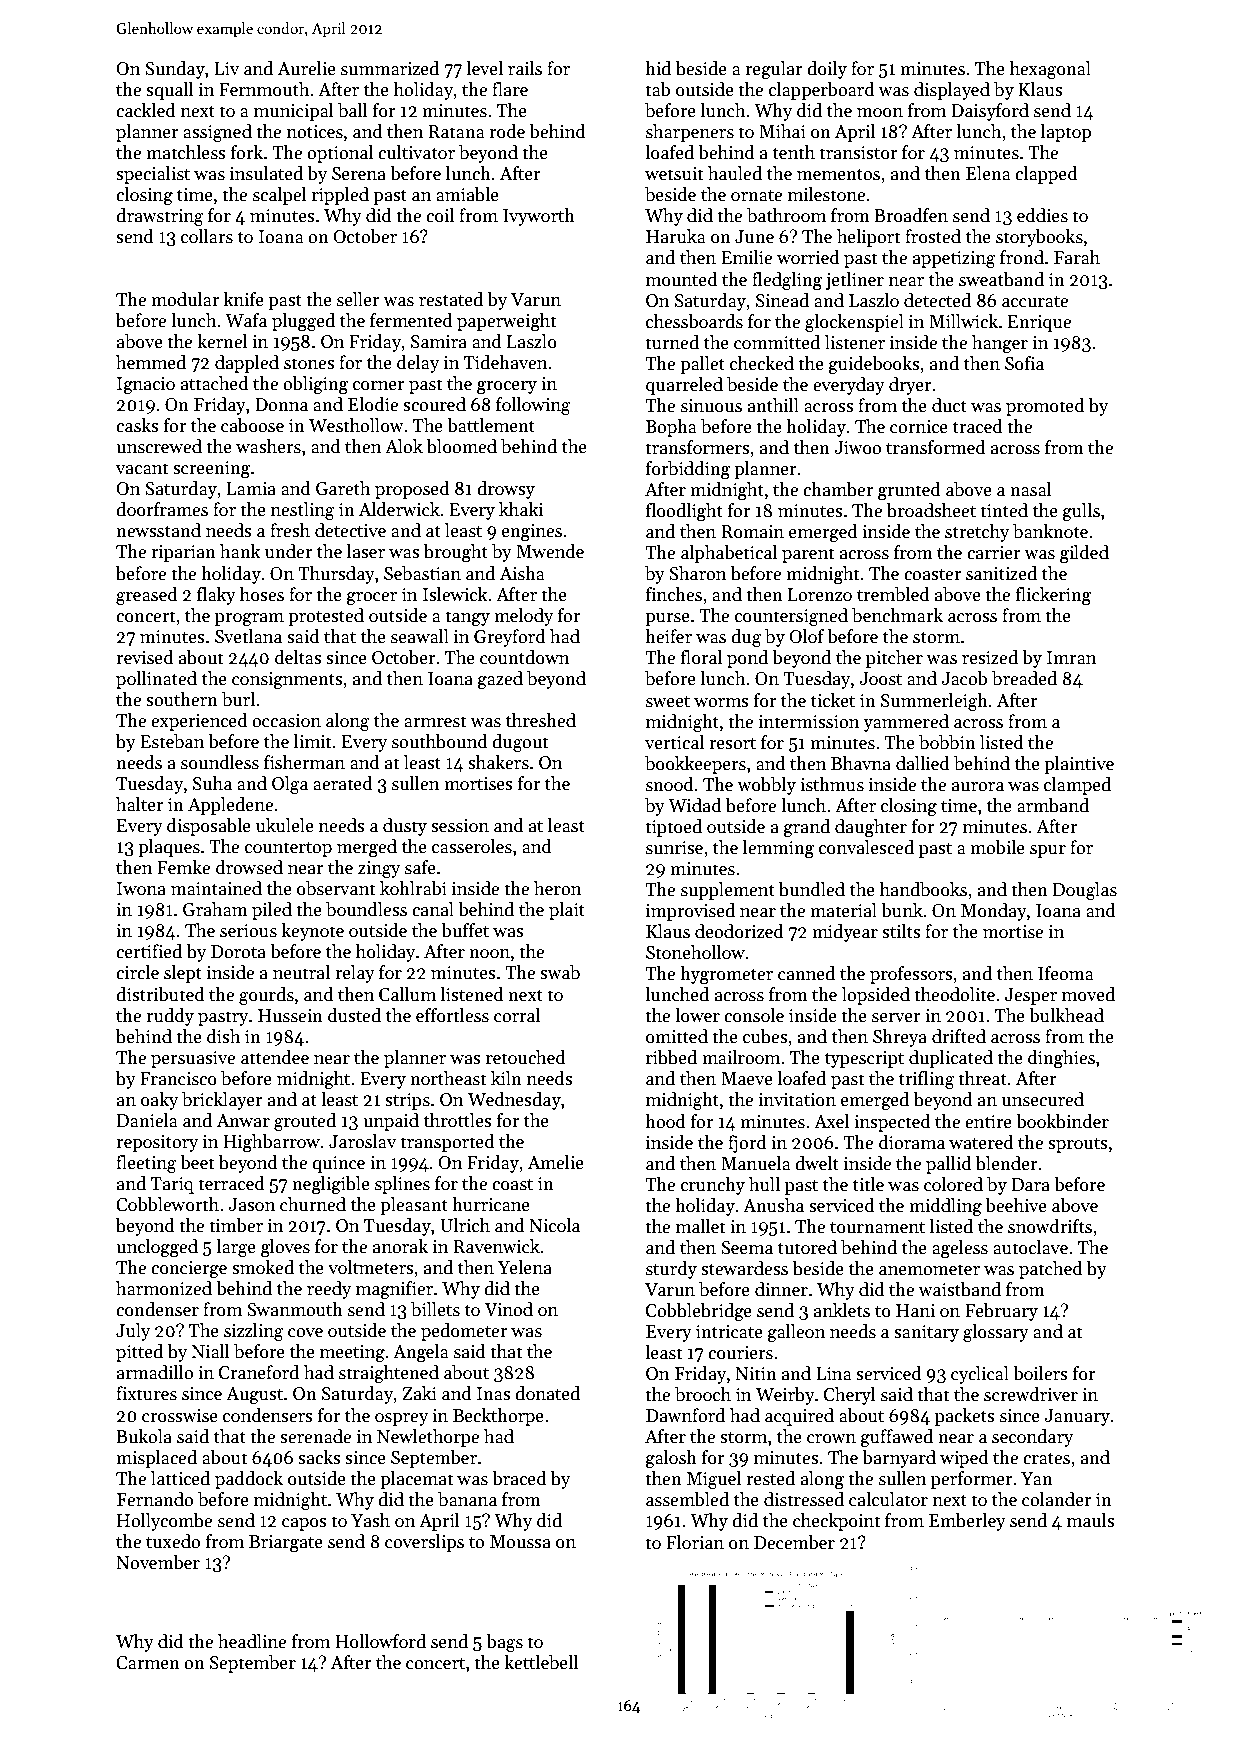  I want to click on Hollowford, so click(380, 1641).
